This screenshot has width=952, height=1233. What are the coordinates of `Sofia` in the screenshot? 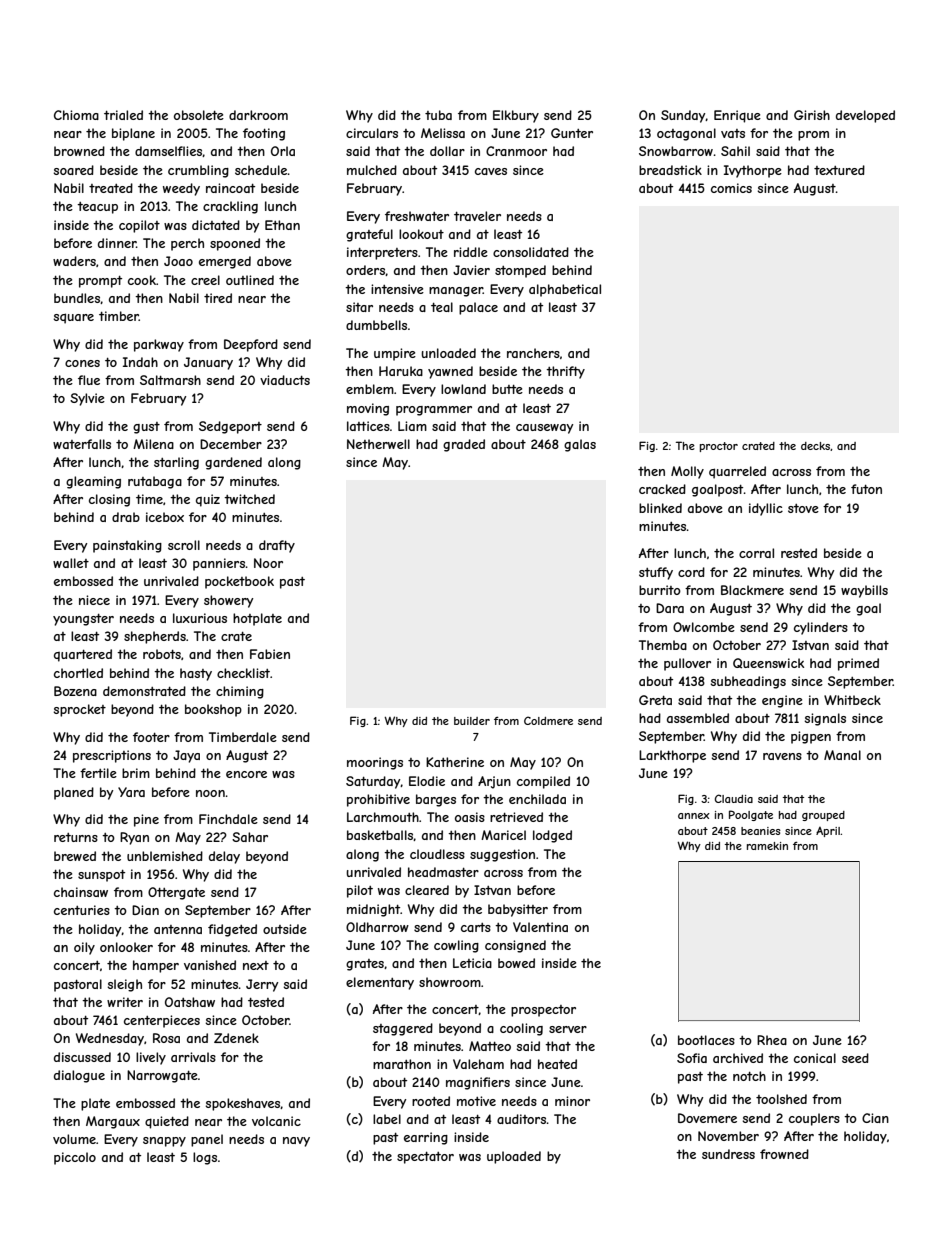 It's located at (692, 1058).
